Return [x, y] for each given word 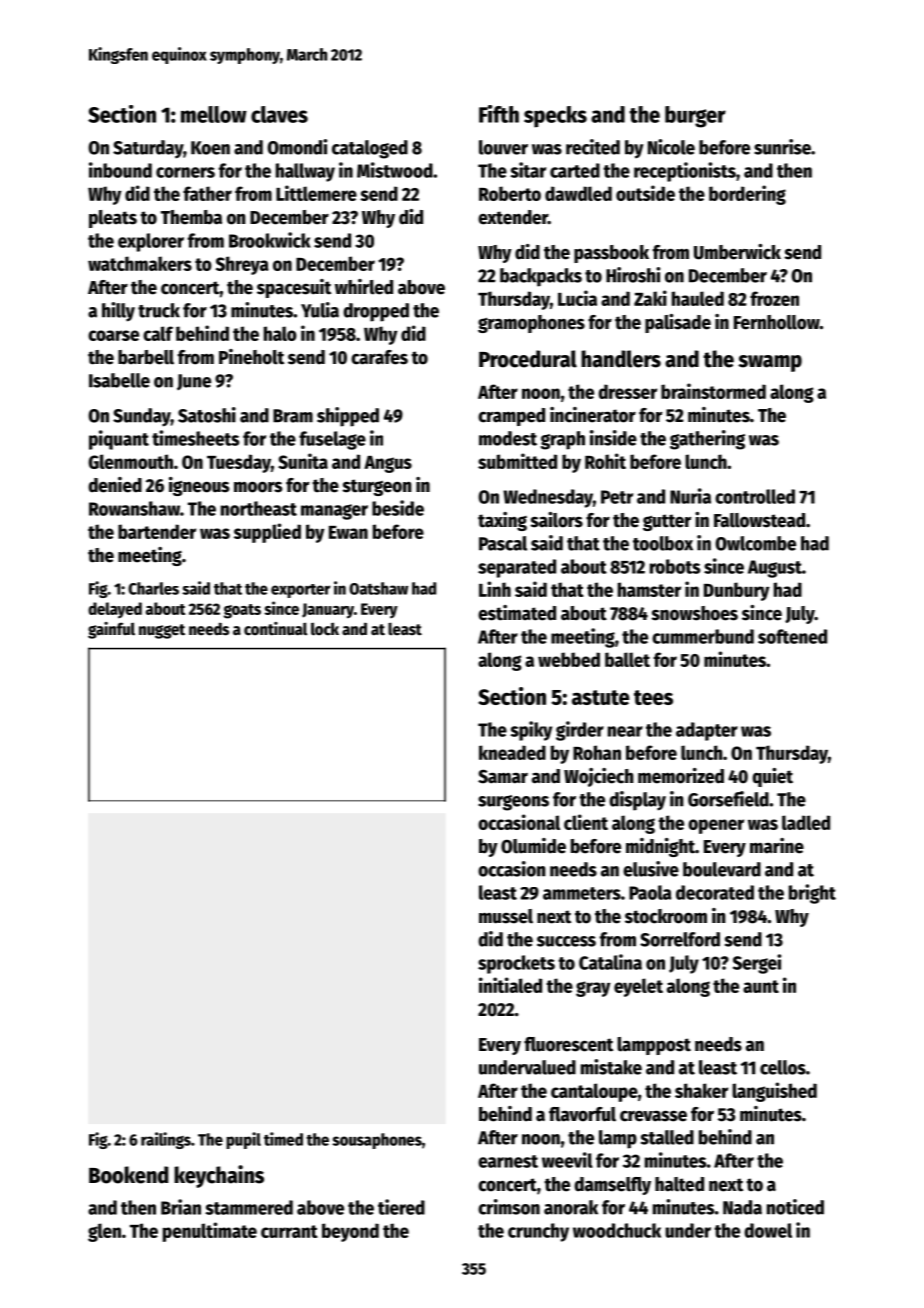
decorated [715, 892]
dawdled [578, 193]
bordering [747, 195]
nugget [162, 631]
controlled [755, 496]
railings [166, 1140]
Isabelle [119, 380]
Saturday [148, 149]
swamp [770, 363]
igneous [199, 486]
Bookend [128, 1175]
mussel [506, 916]
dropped [376, 312]
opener [716, 826]
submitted [517, 461]
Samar [503, 776]
